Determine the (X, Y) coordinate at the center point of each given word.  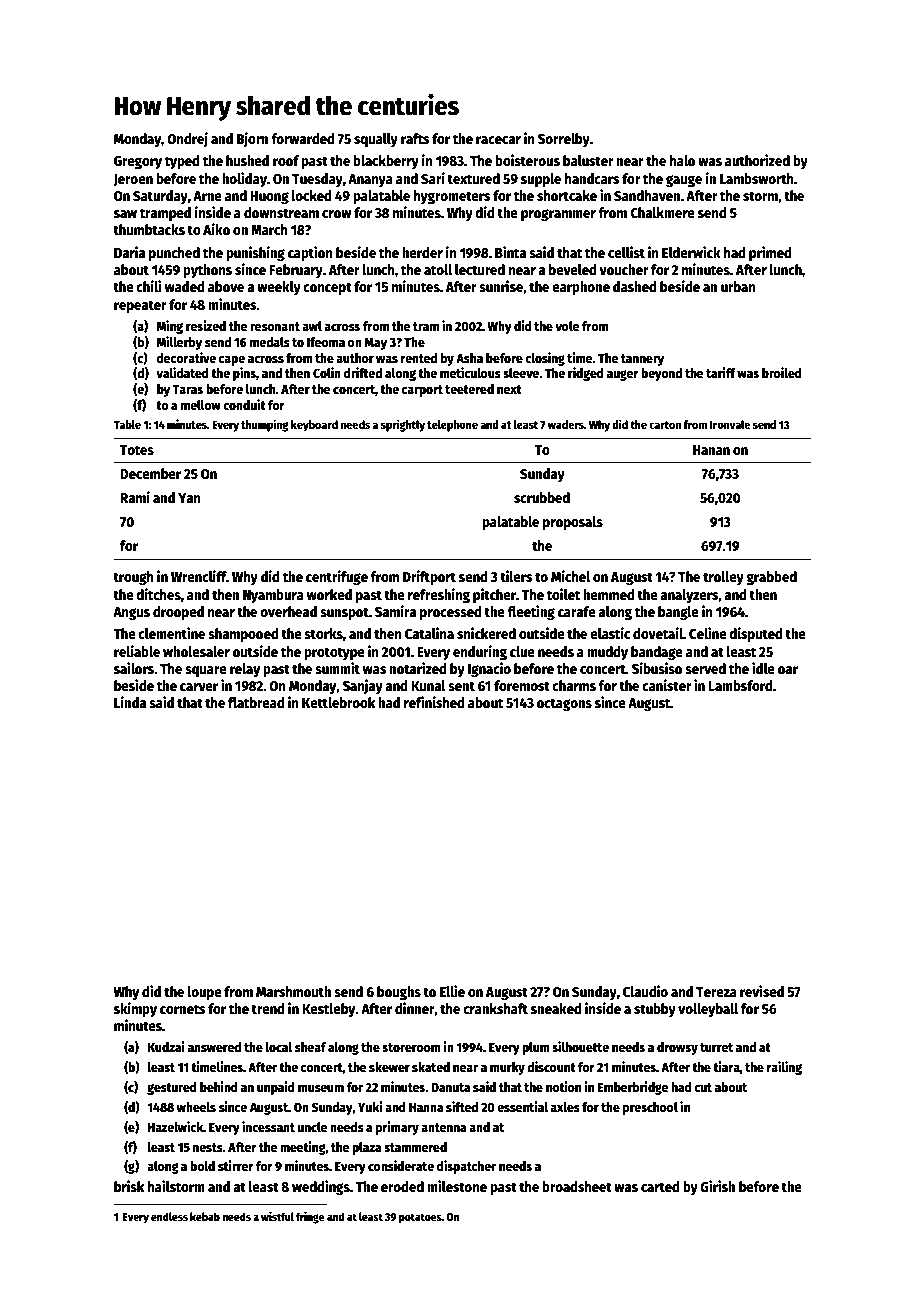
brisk (129, 1186)
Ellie (452, 991)
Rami (135, 497)
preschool (650, 1108)
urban (738, 286)
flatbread (256, 702)
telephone (452, 426)
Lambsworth (757, 178)
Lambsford (740, 685)
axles (565, 1107)
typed (182, 162)
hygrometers (452, 197)
